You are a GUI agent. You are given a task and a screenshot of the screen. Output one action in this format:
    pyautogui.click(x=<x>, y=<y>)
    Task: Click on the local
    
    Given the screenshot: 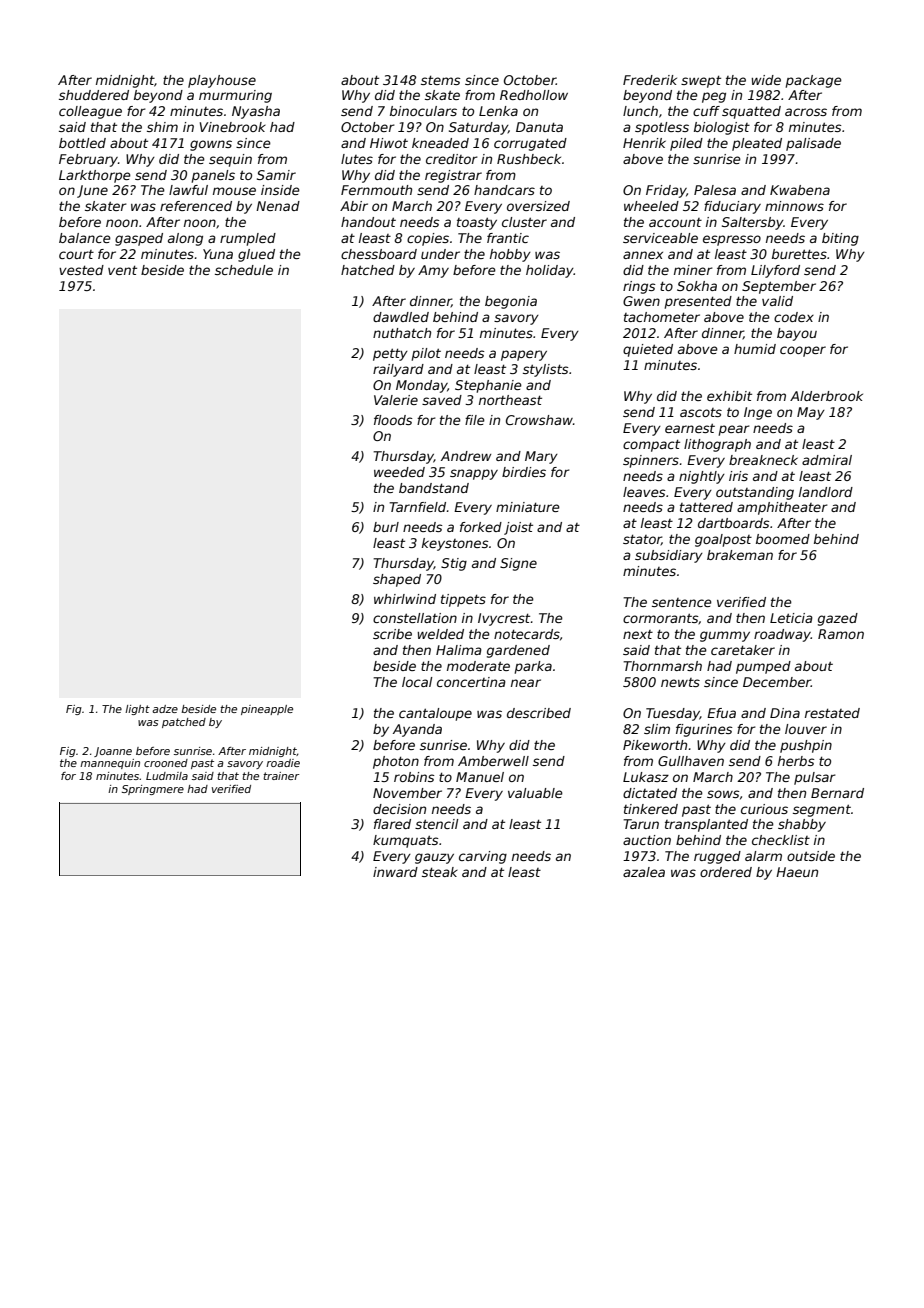 What is the action you would take?
    pyautogui.click(x=417, y=682)
